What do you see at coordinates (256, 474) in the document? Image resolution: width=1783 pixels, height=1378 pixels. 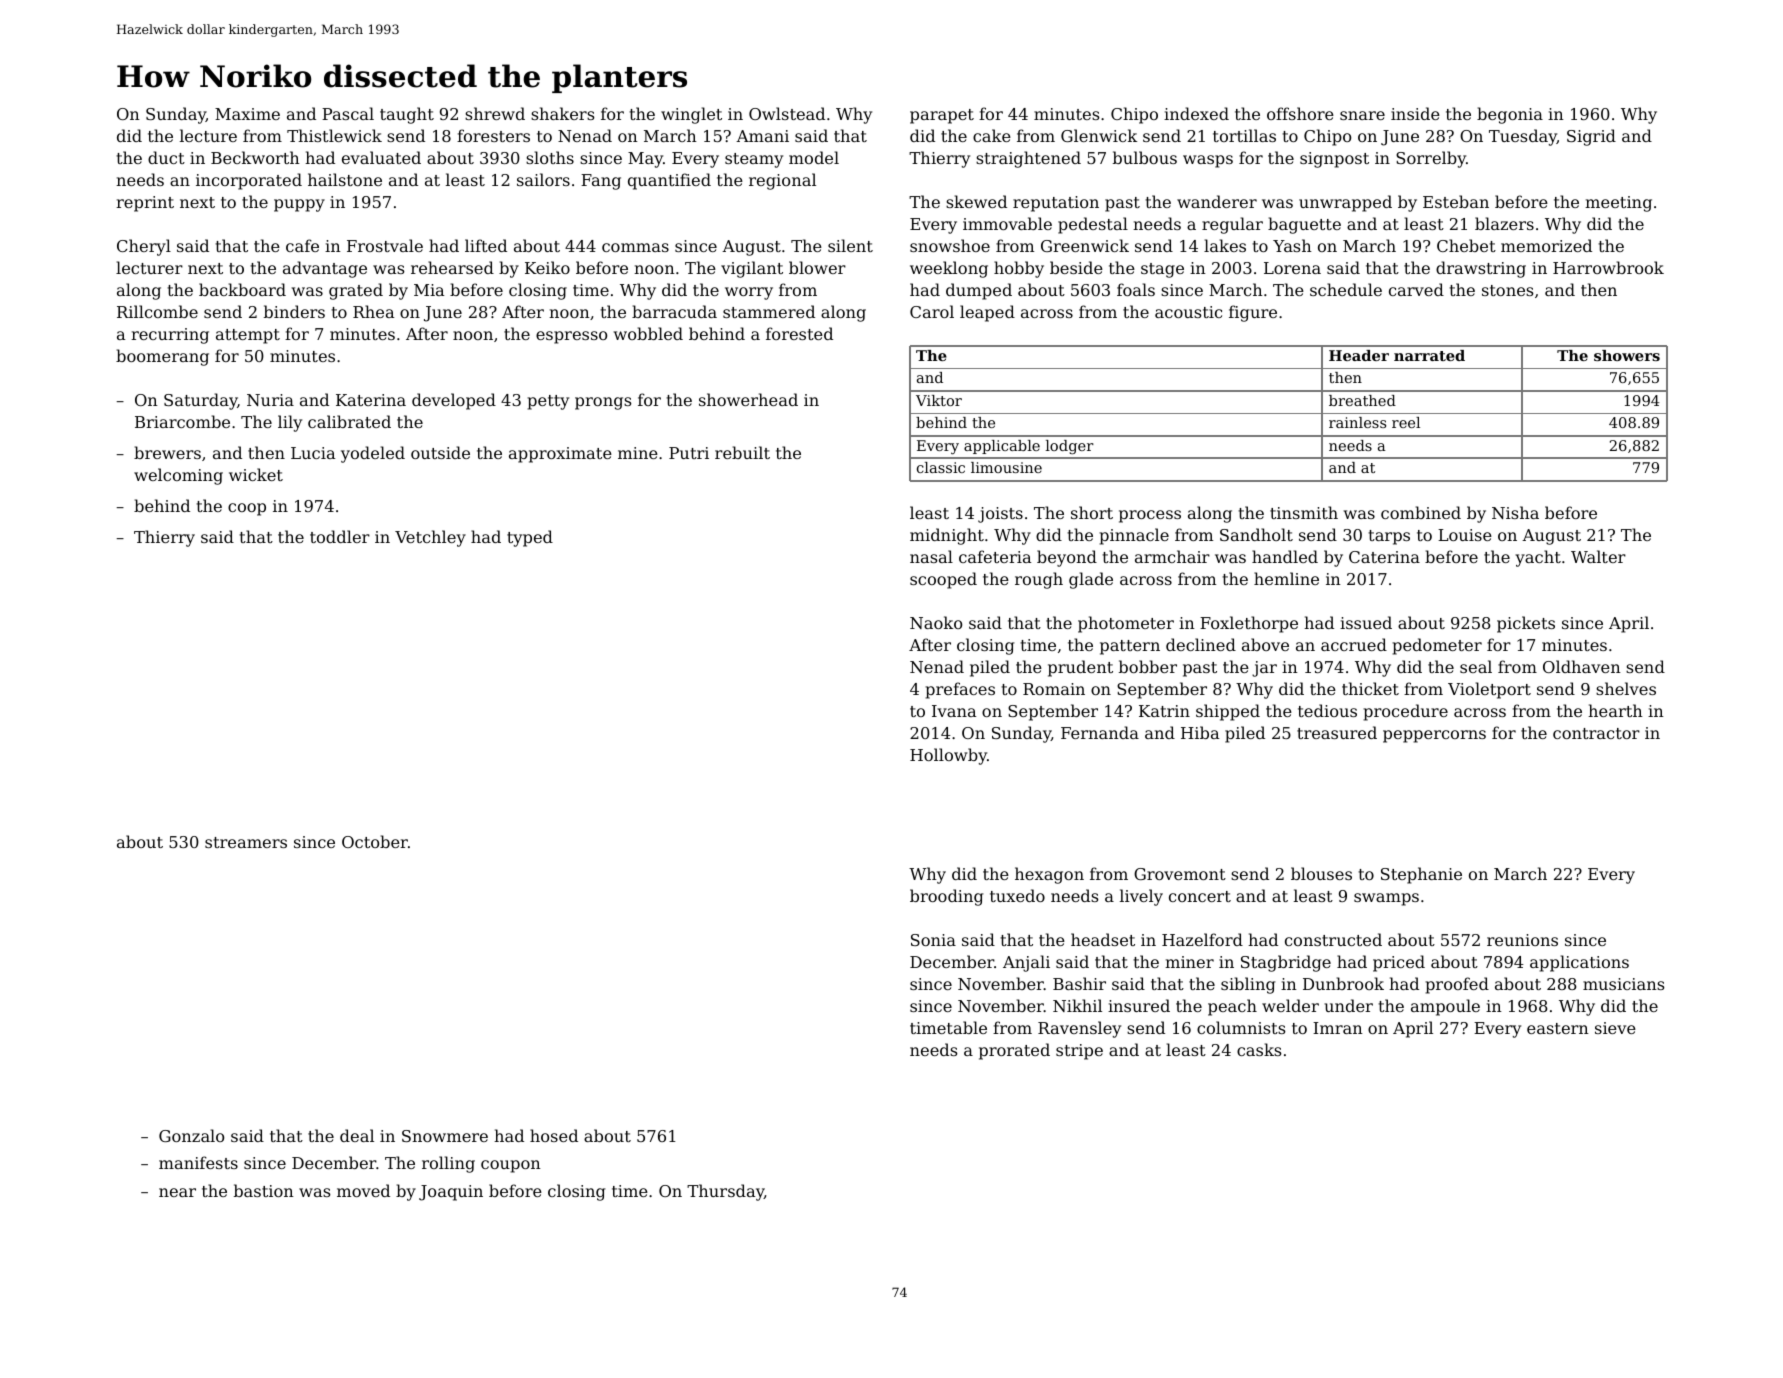 I see `wicket` at bounding box center [256, 474].
